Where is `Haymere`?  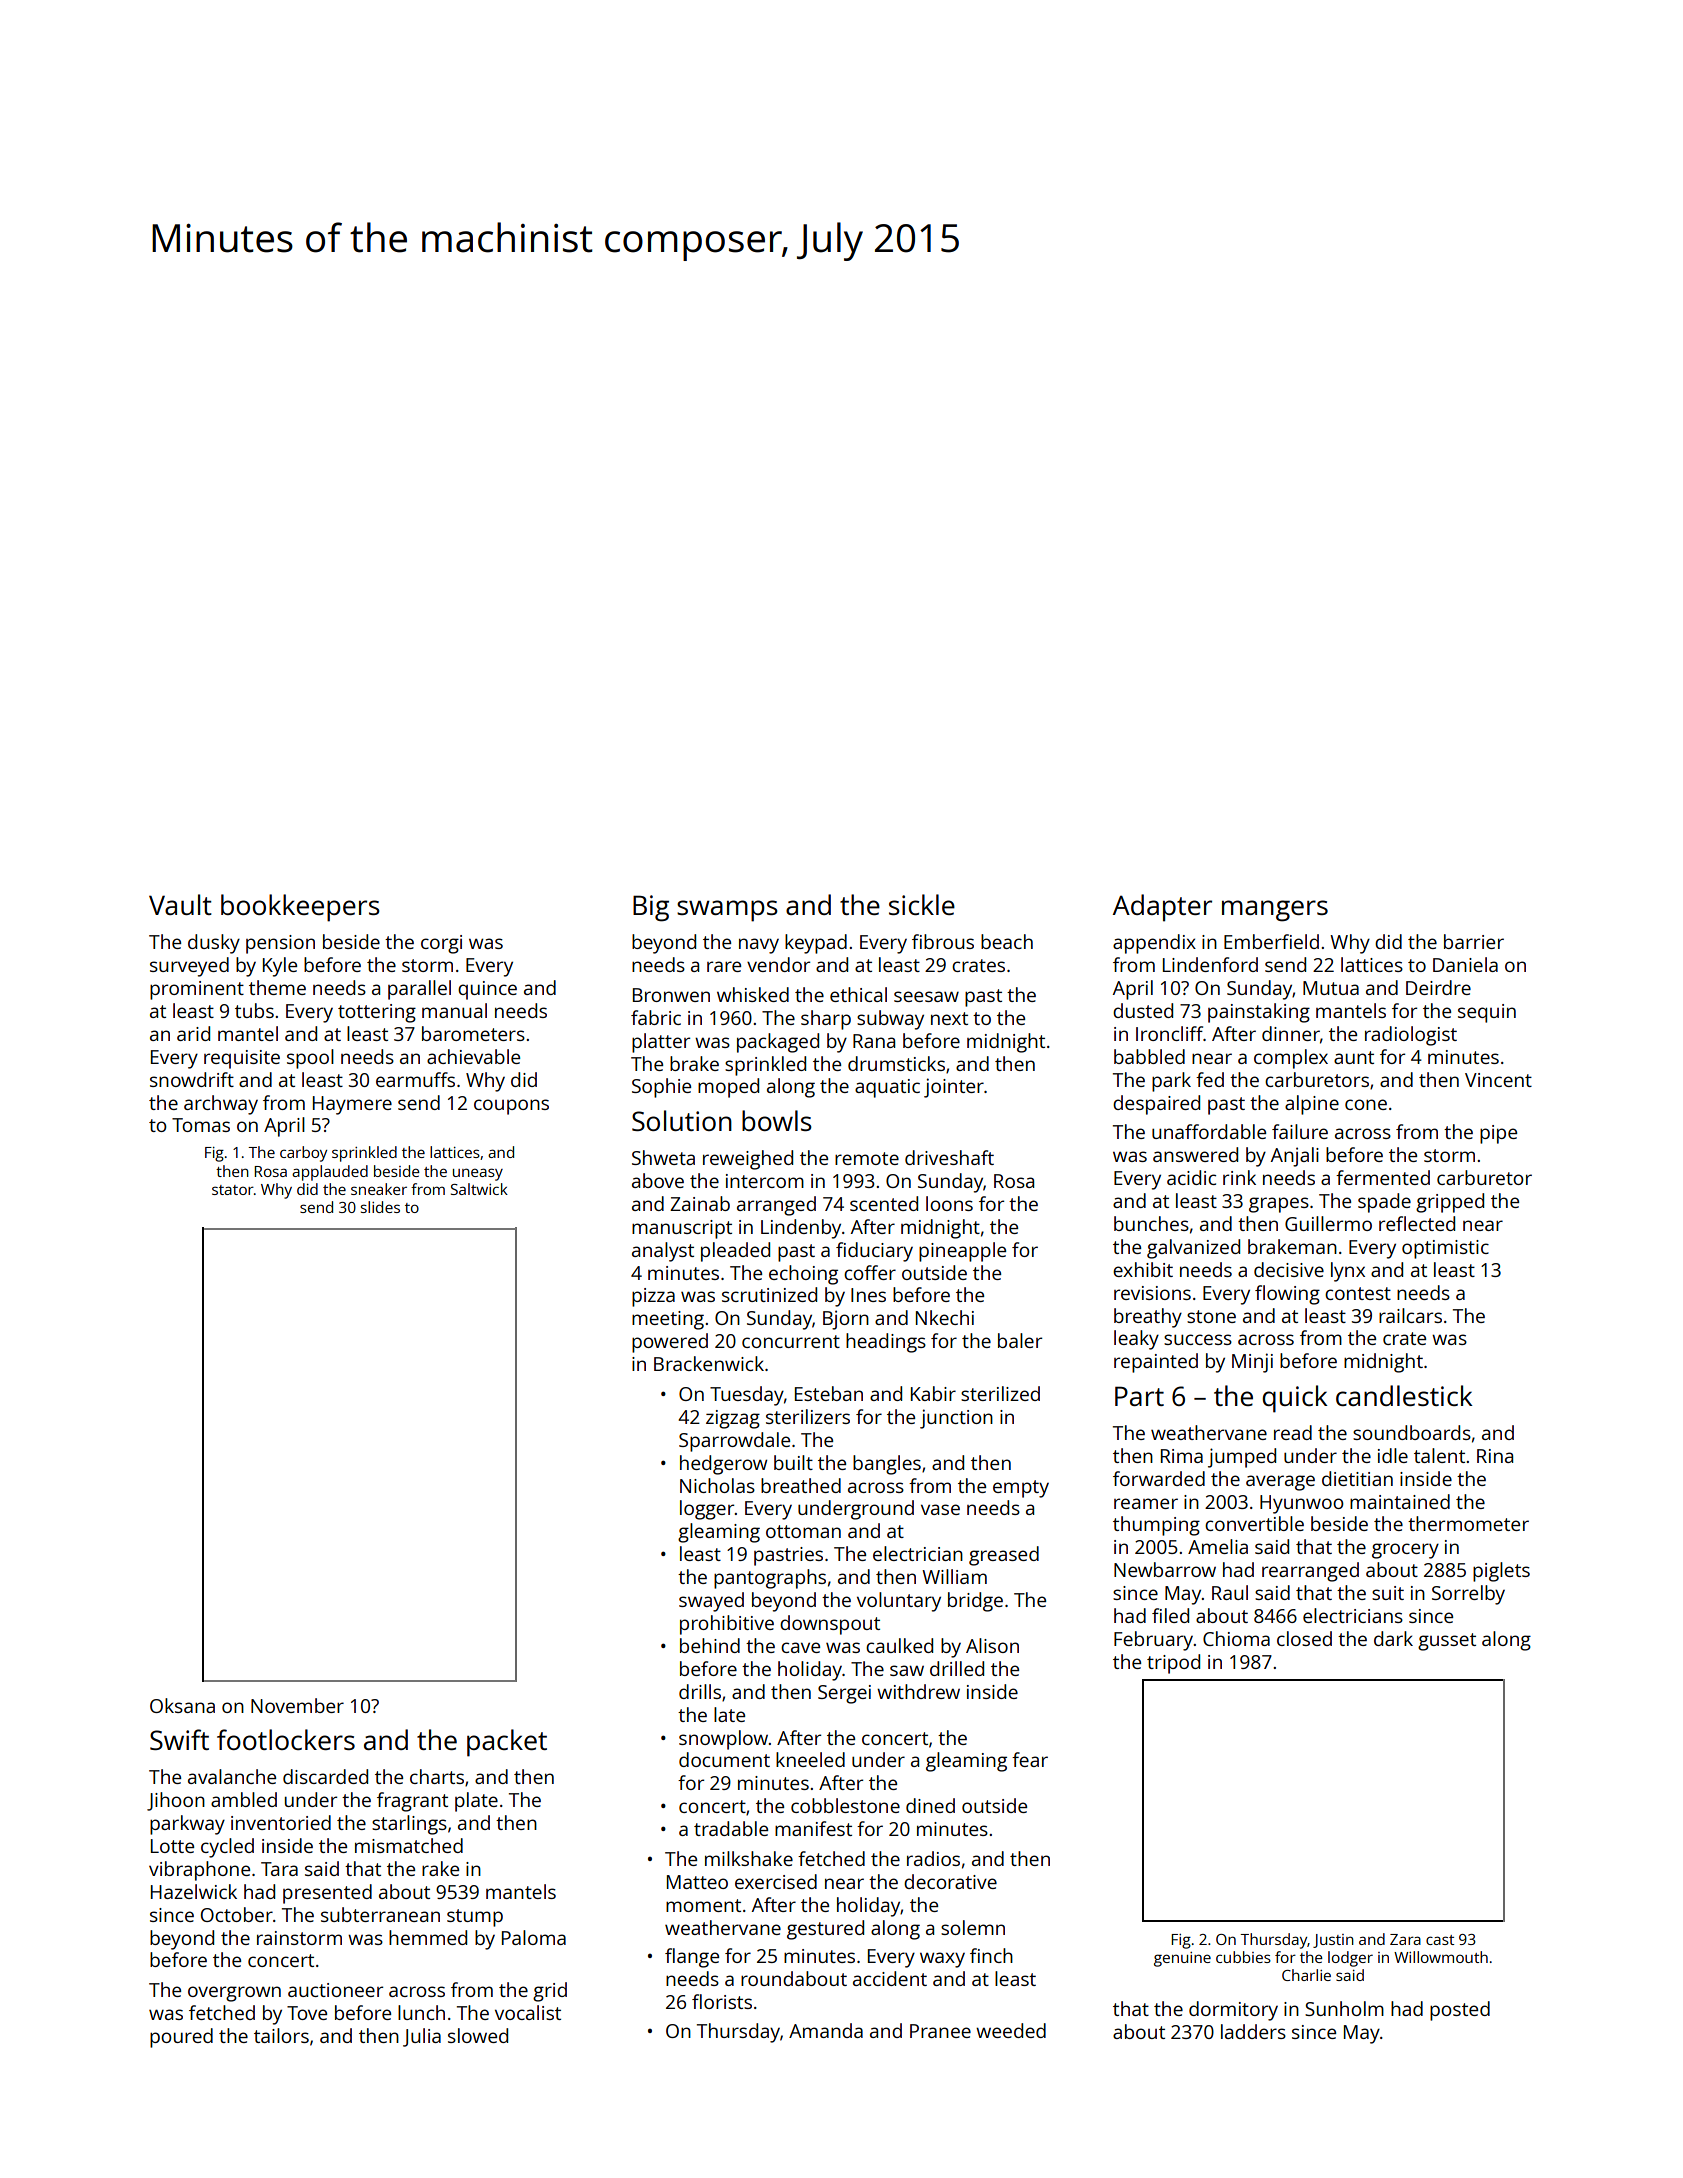 Haymere is located at coordinates (352, 1105).
